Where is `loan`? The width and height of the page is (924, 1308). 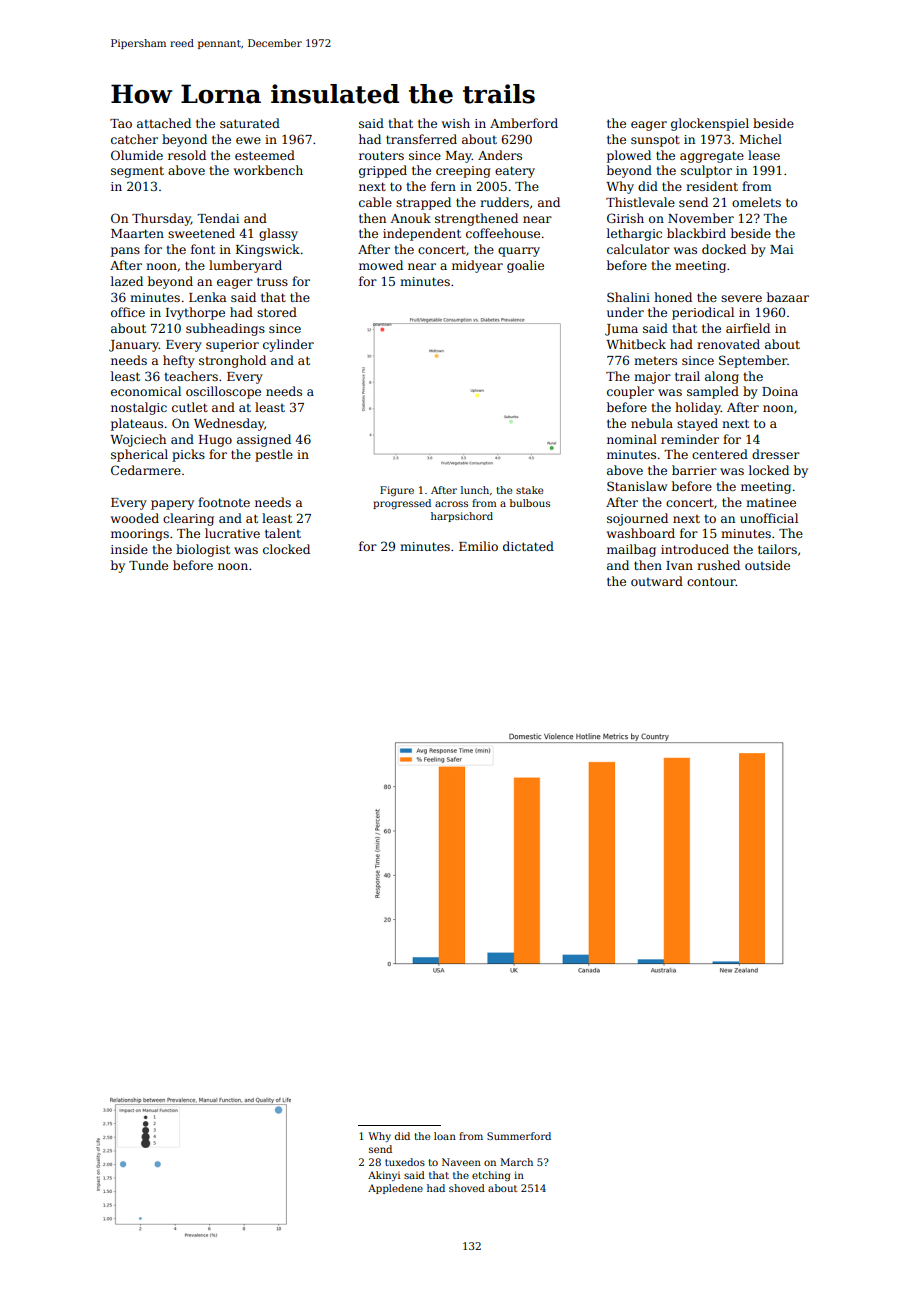
loan is located at coordinates (445, 1136).
